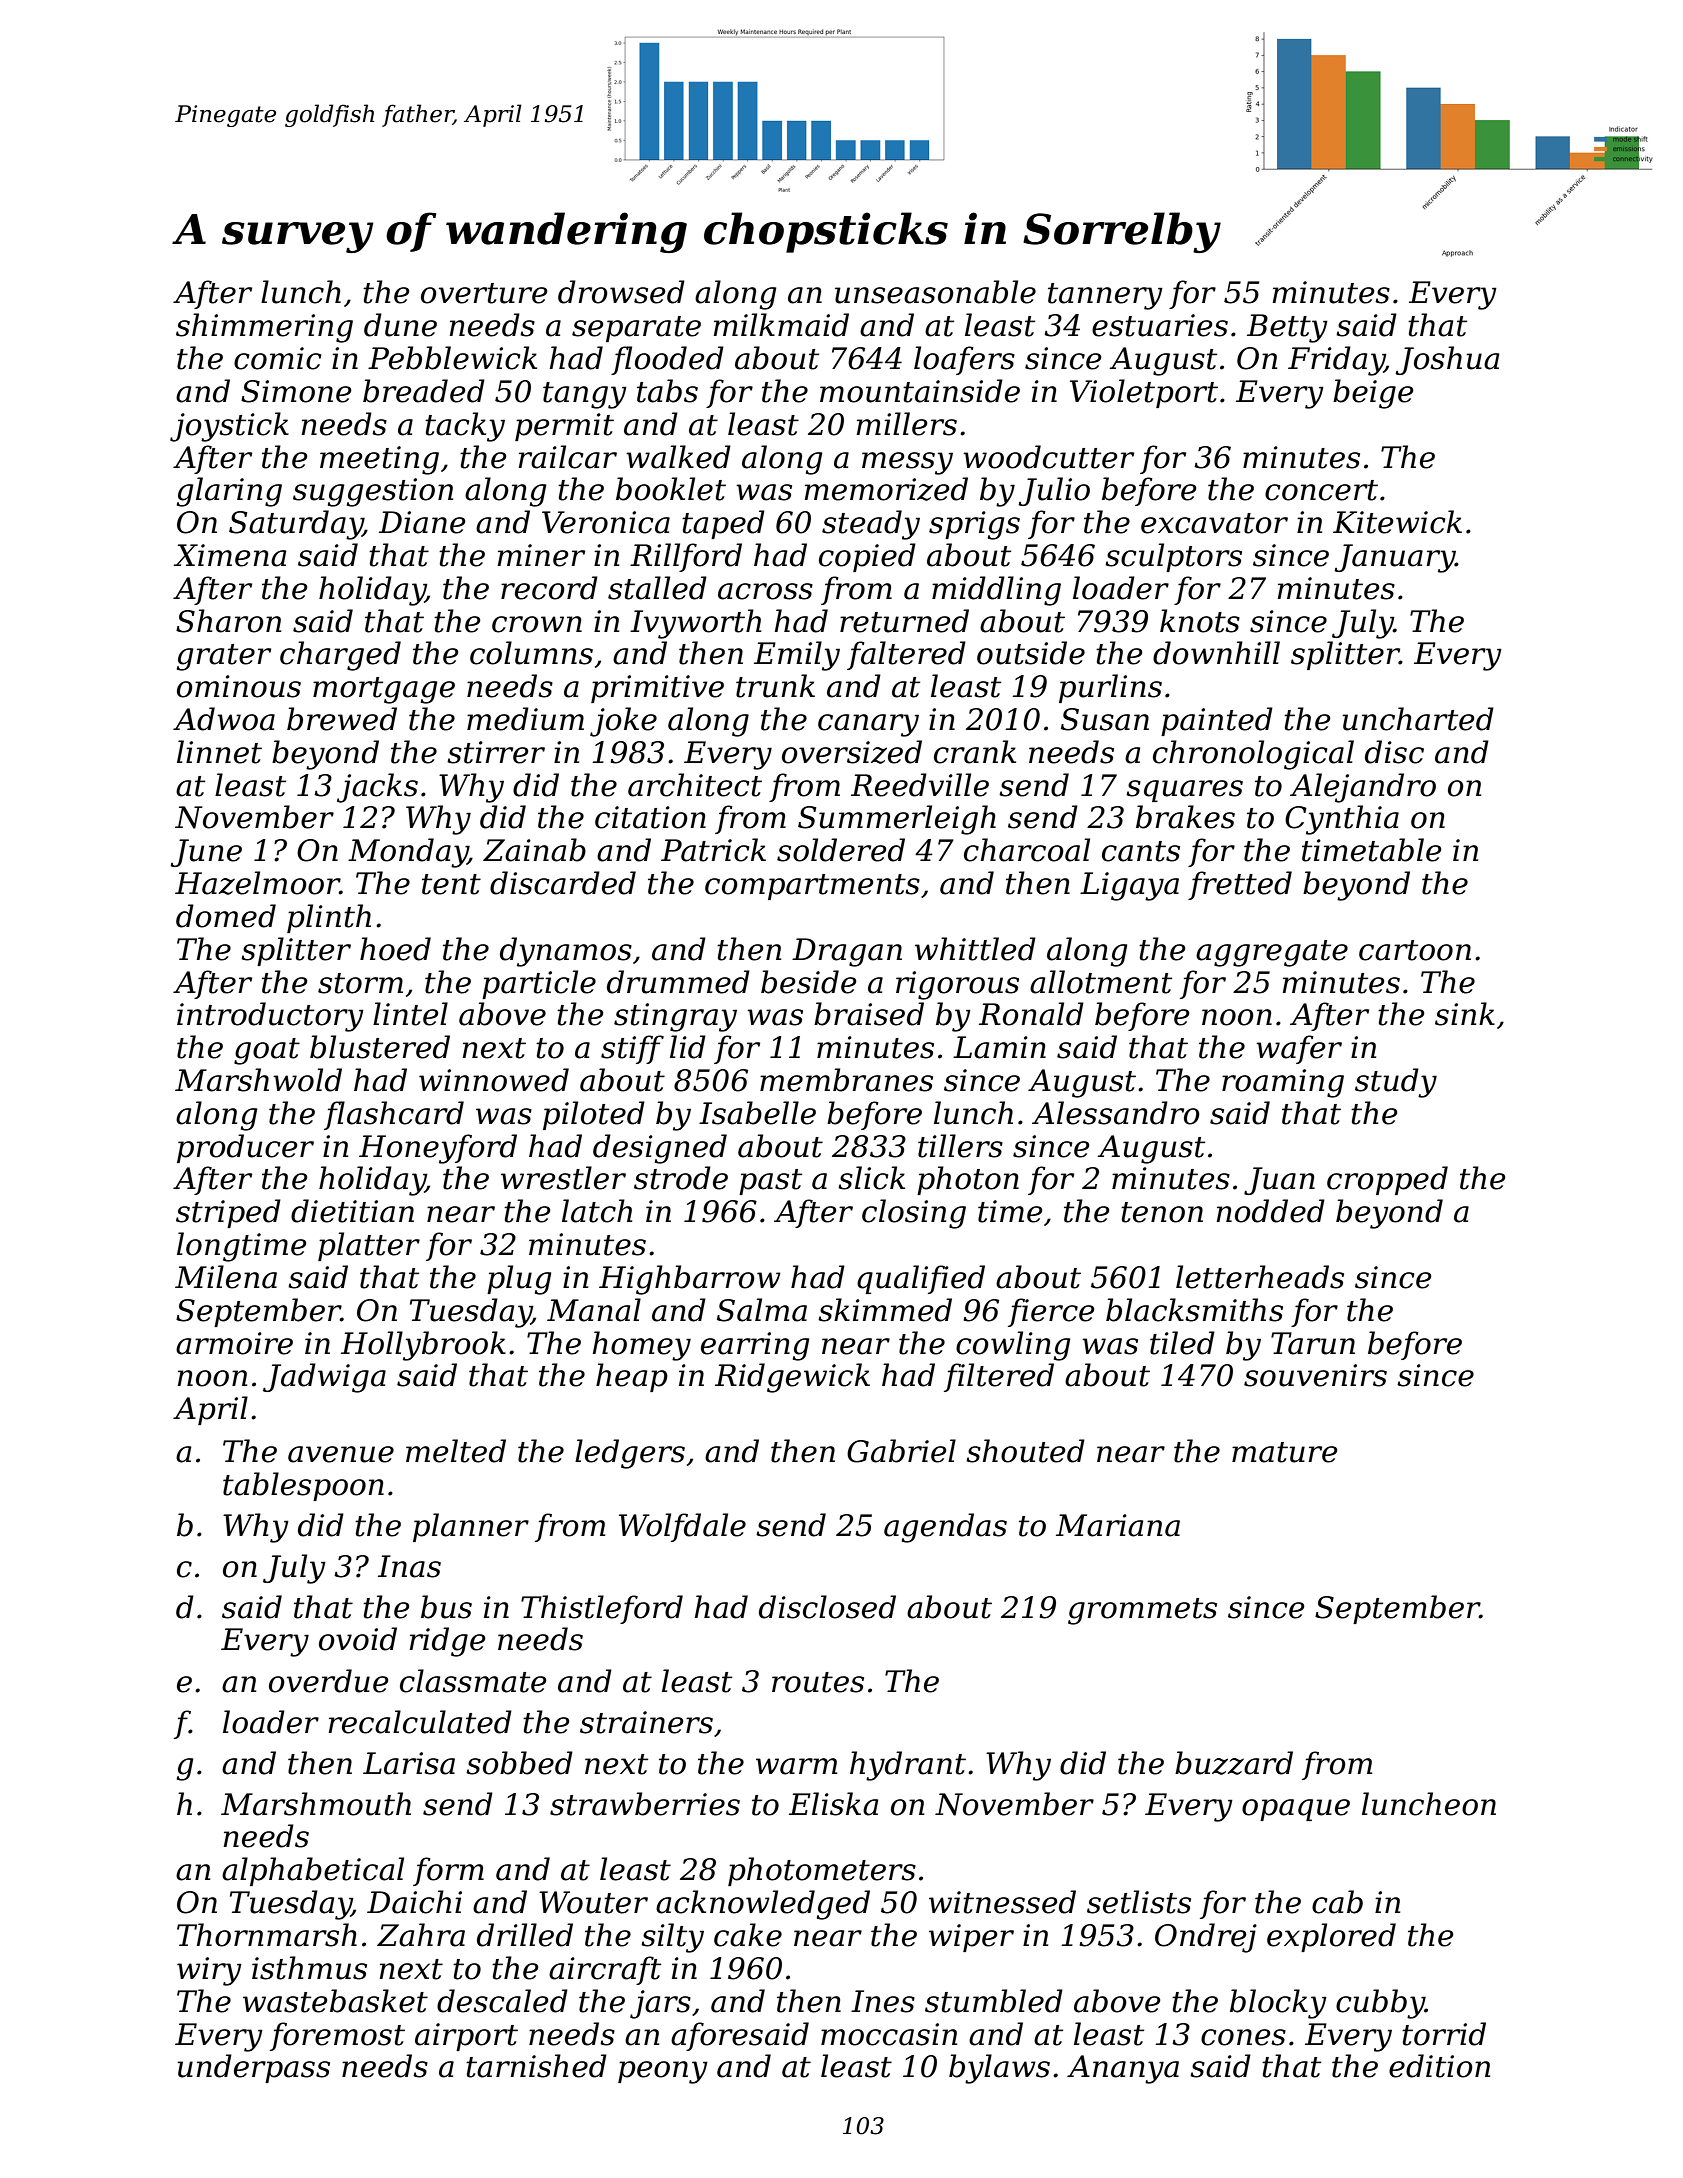 The image size is (1683, 2178). What do you see at coordinates (234, 1343) in the screenshot?
I see `armoire` at bounding box center [234, 1343].
